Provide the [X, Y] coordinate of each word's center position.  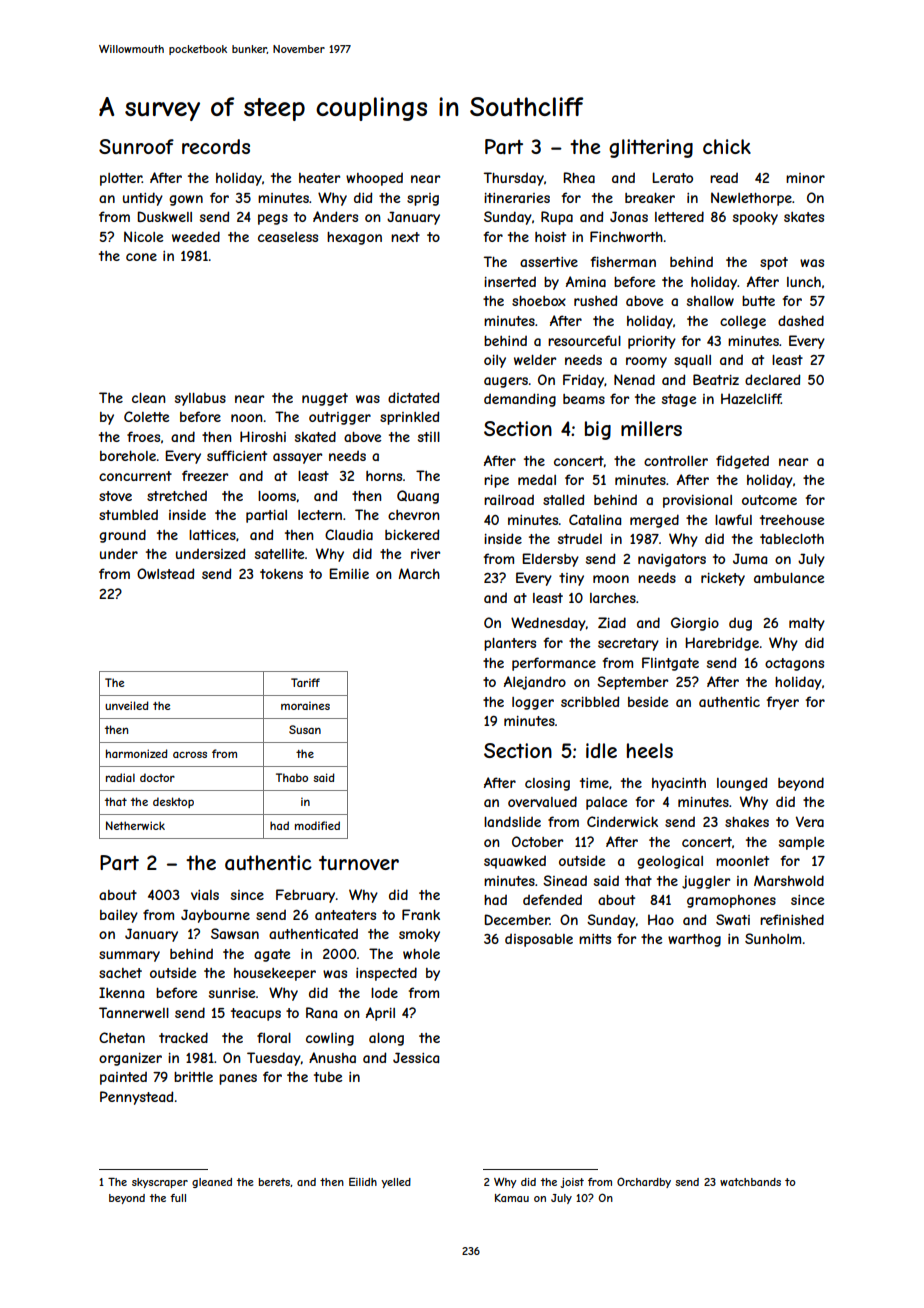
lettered [679, 216]
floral [274, 1037]
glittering [651, 148]
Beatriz [716, 379]
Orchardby [644, 1182]
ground [122, 536]
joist [572, 1183]
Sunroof [136, 146]
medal [537, 479]
